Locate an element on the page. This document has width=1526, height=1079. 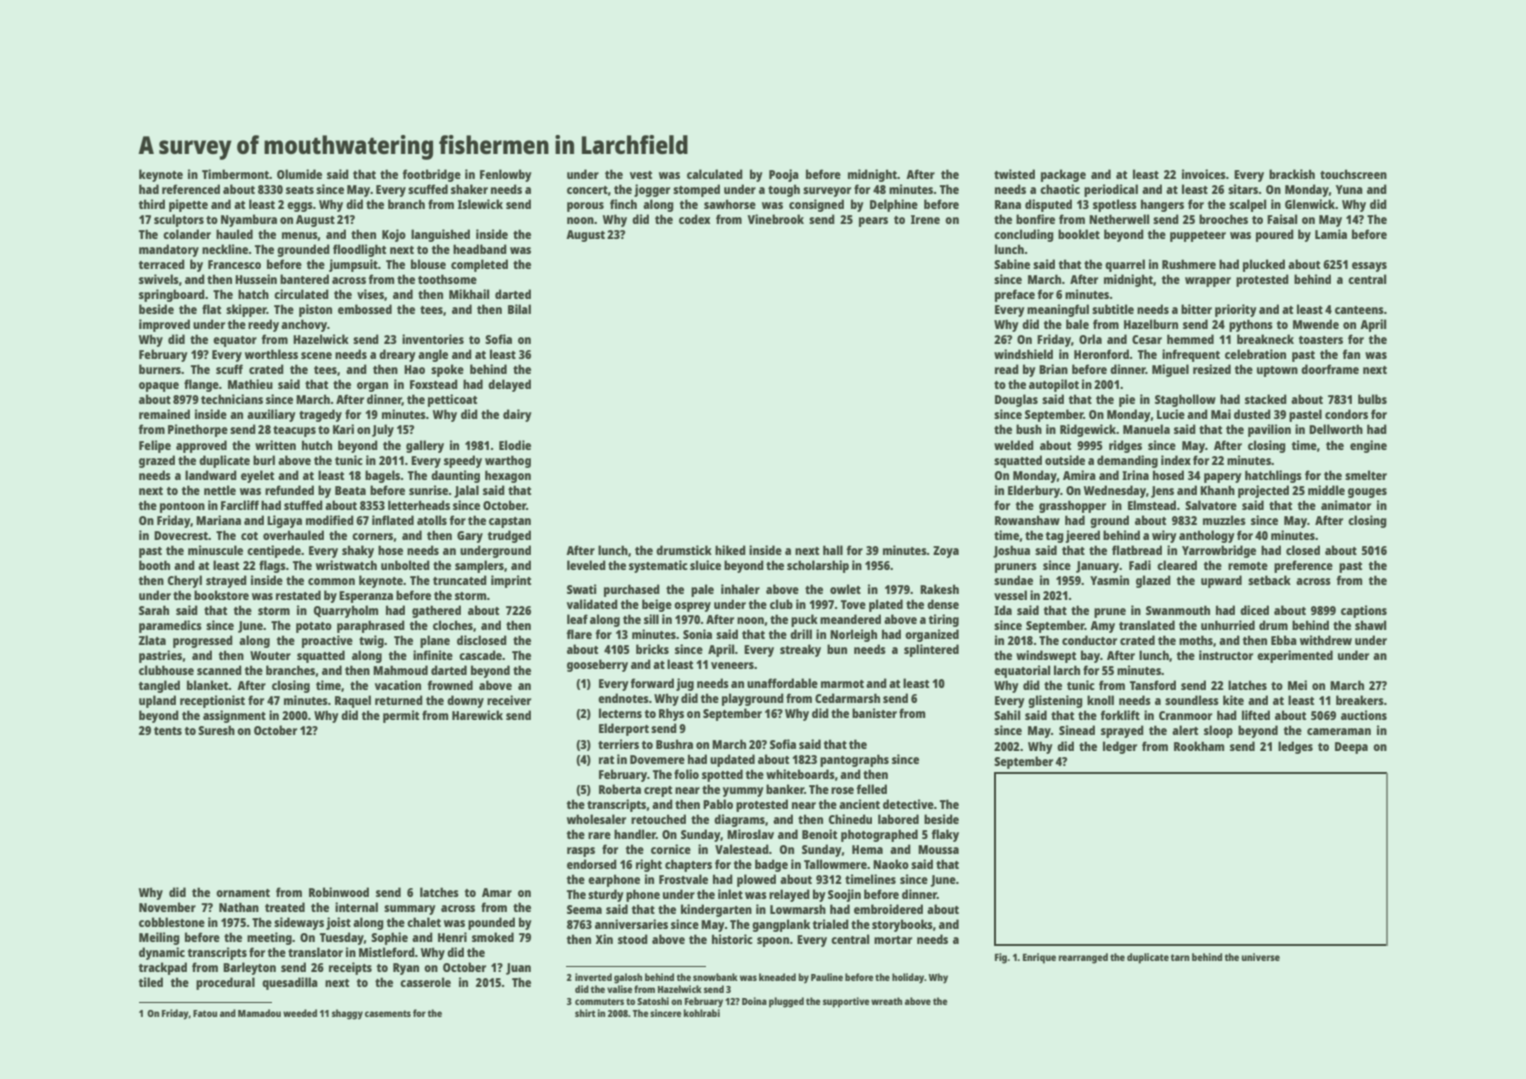
footbridge is located at coordinates (431, 175).
